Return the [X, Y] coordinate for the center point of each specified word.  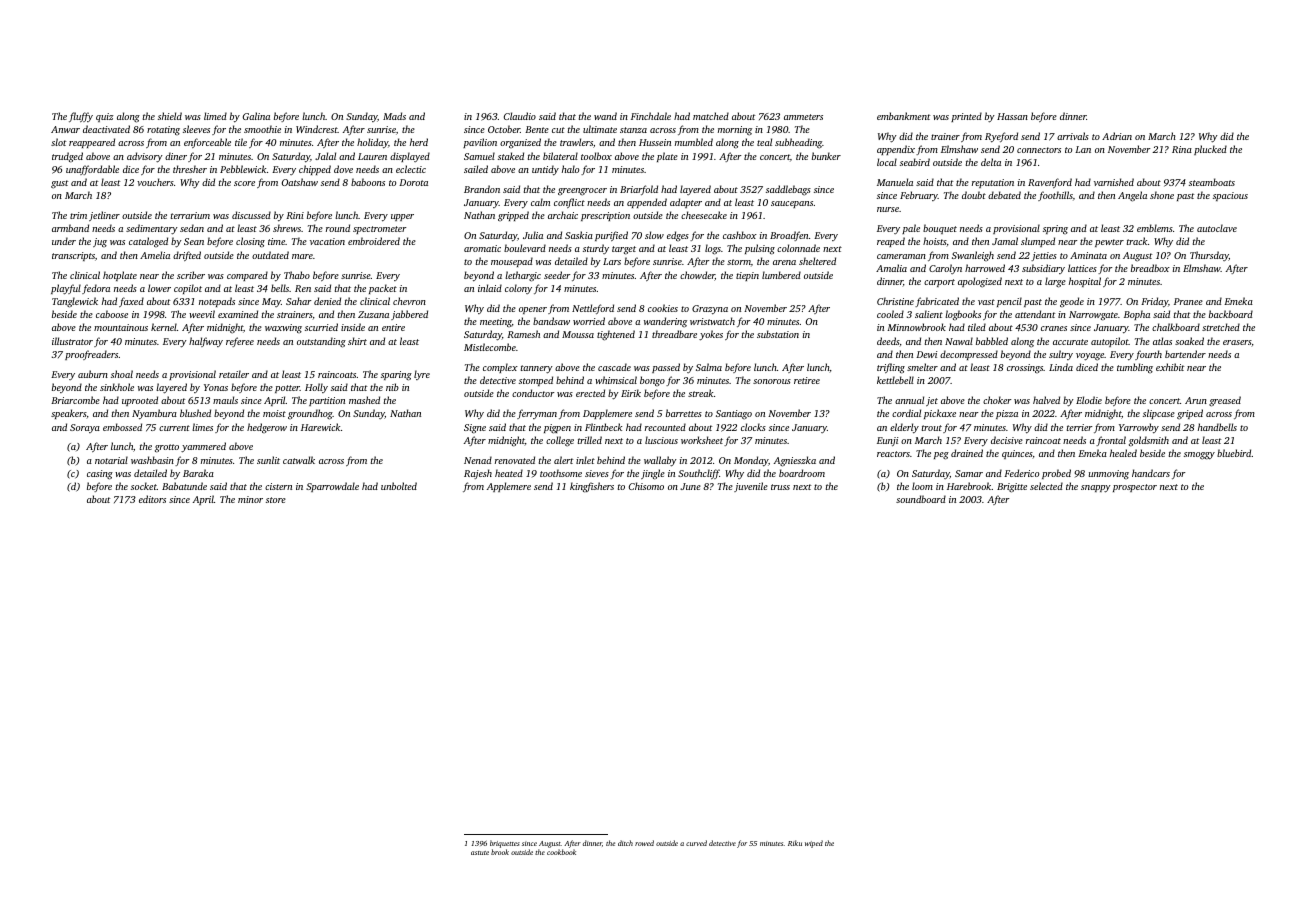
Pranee [1188, 301]
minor [250, 499]
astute [480, 853]
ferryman [537, 414]
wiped [814, 844]
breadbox [1150, 268]
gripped [513, 216]
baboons [368, 182]
